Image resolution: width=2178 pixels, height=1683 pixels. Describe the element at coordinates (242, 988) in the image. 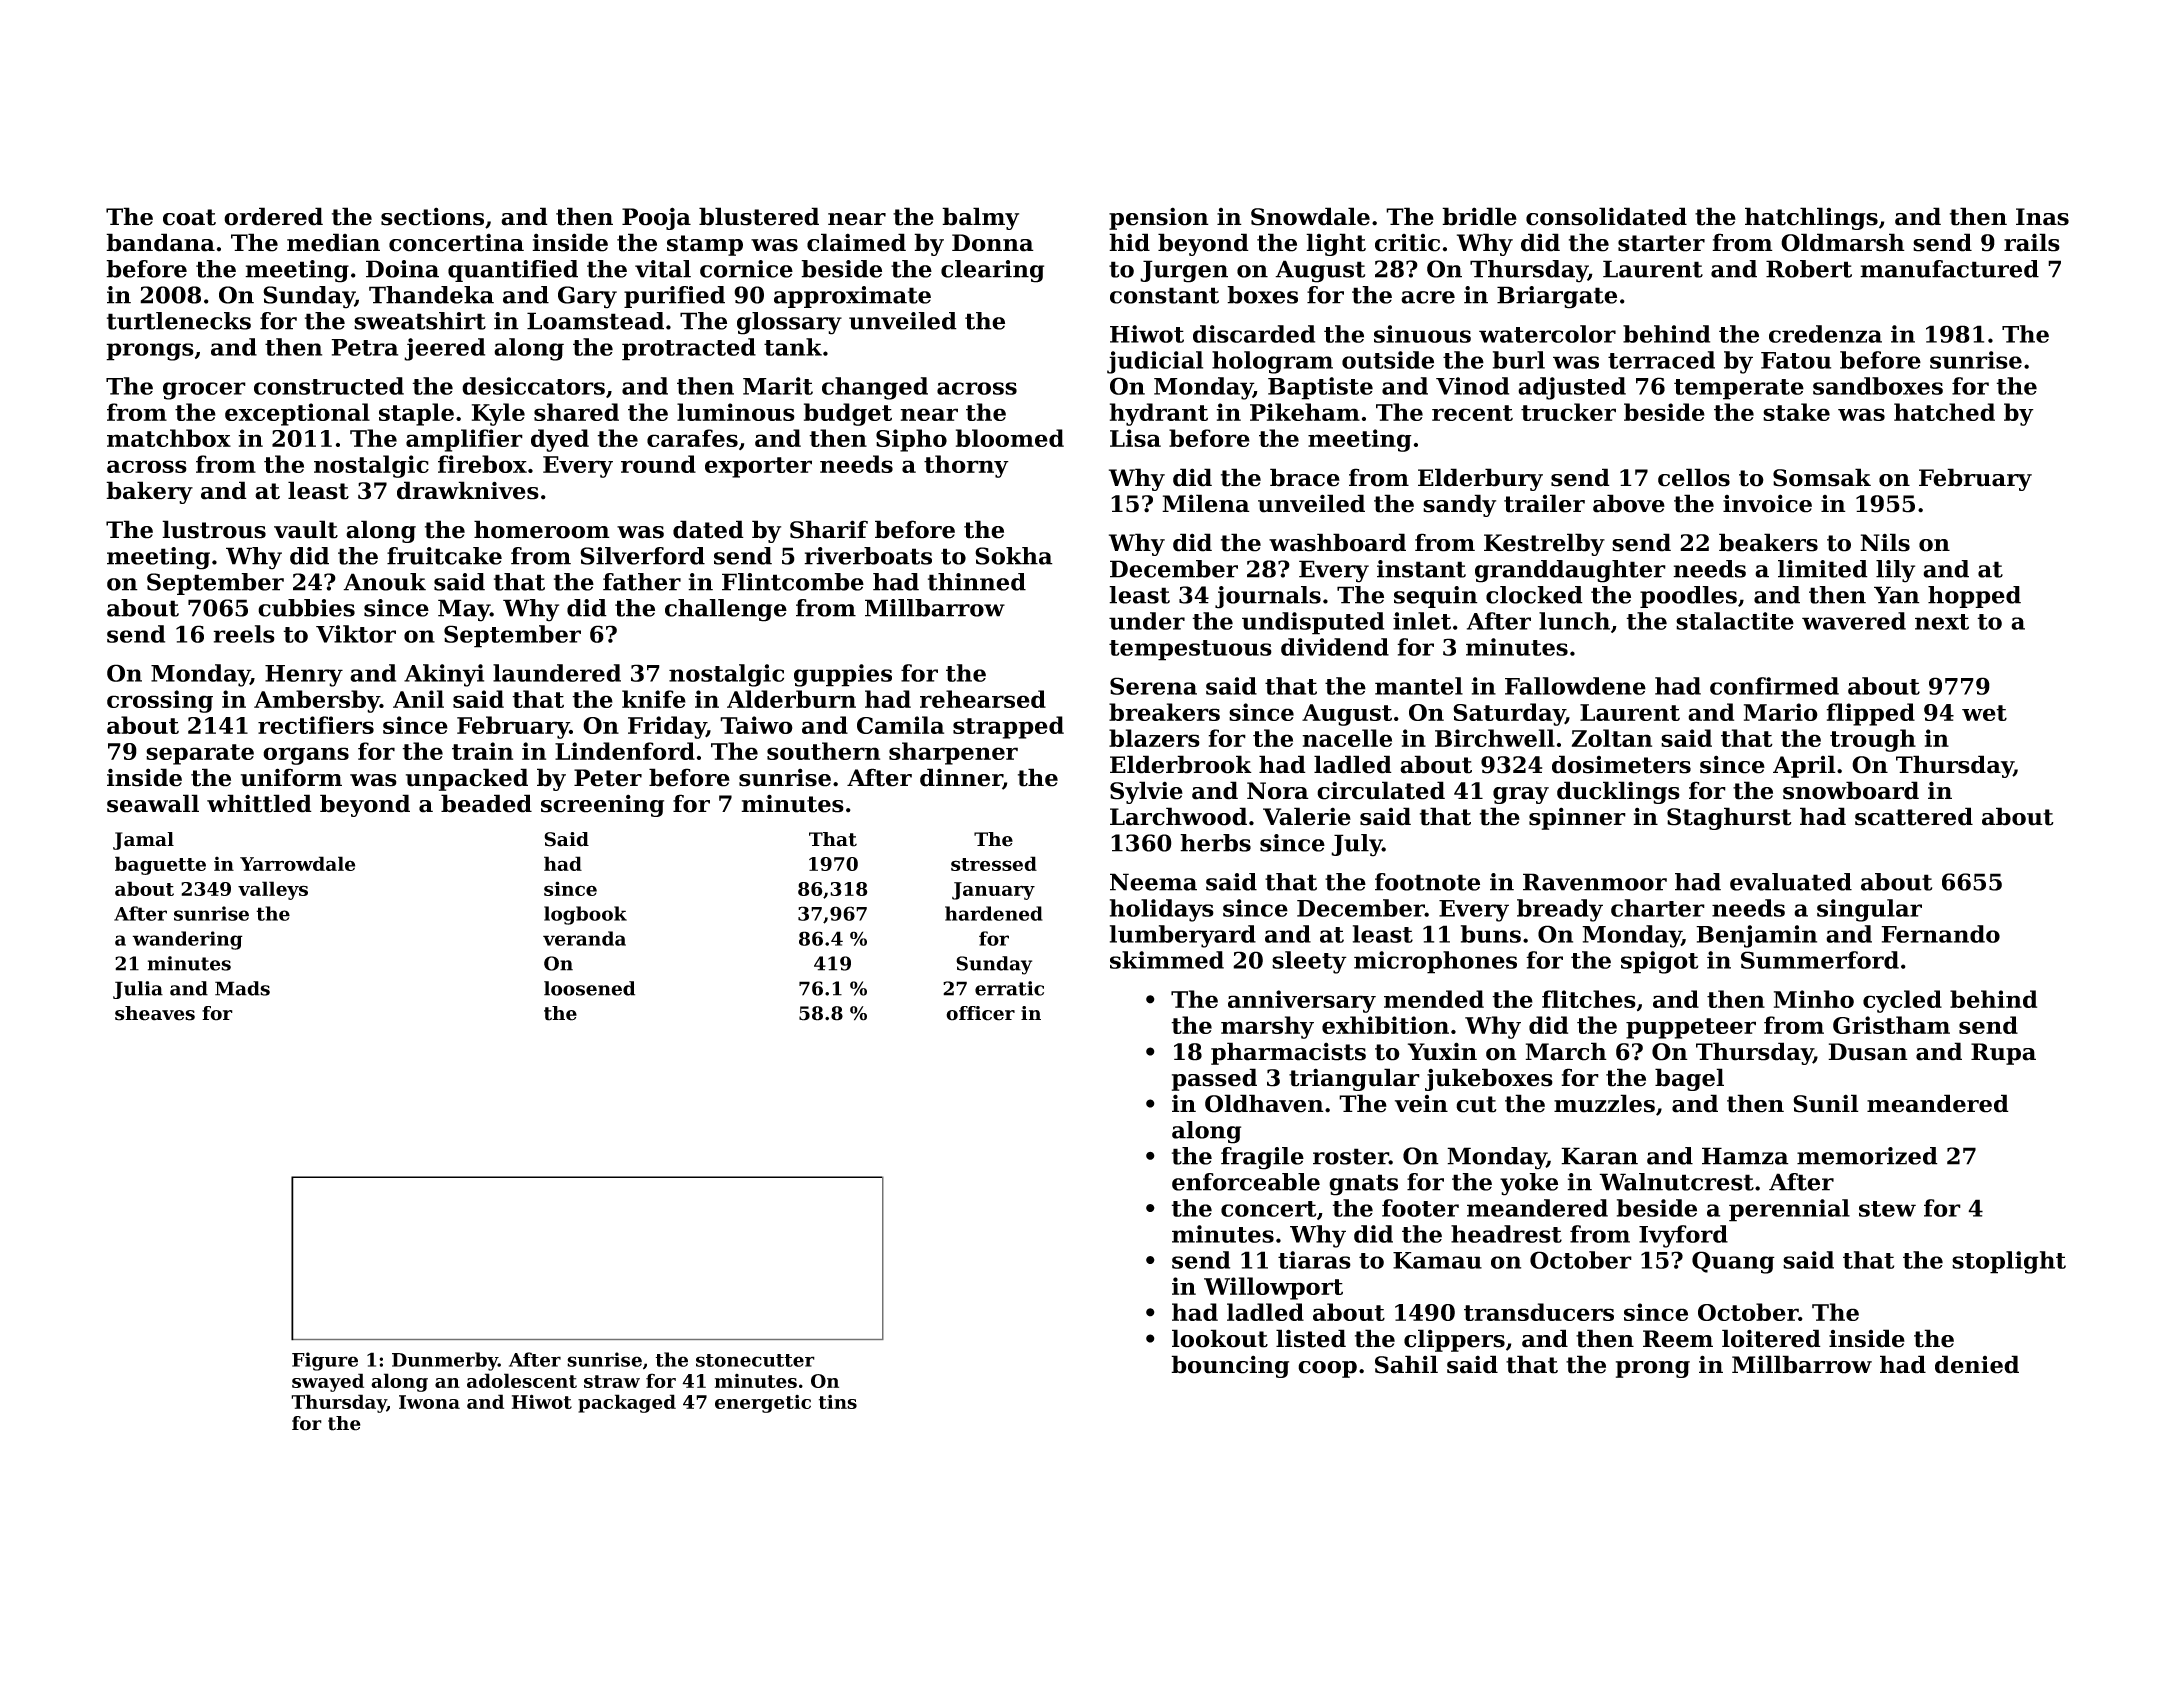

I see `Mads` at that location.
